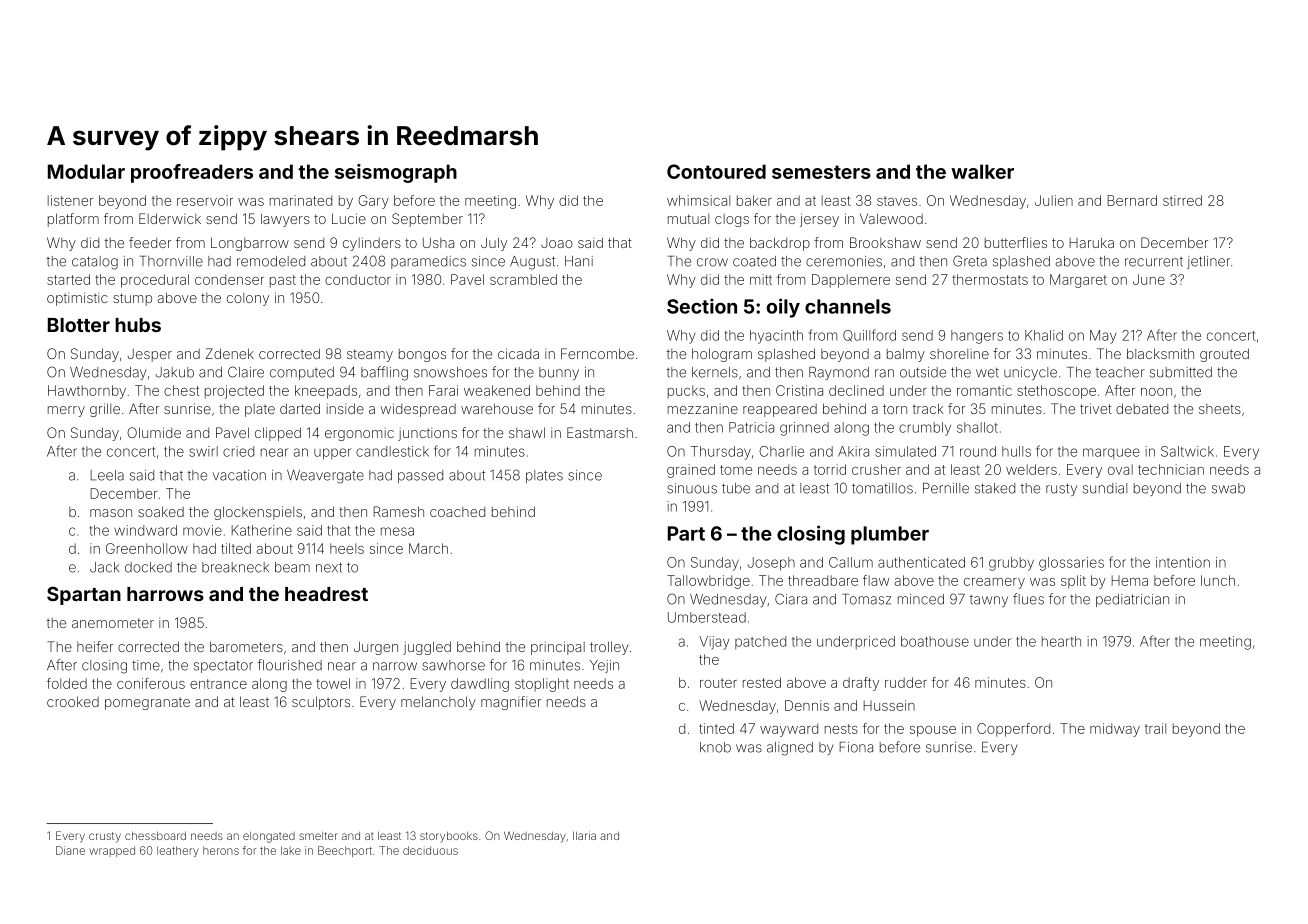  What do you see at coordinates (1115, 730) in the screenshot?
I see `midway` at bounding box center [1115, 730].
